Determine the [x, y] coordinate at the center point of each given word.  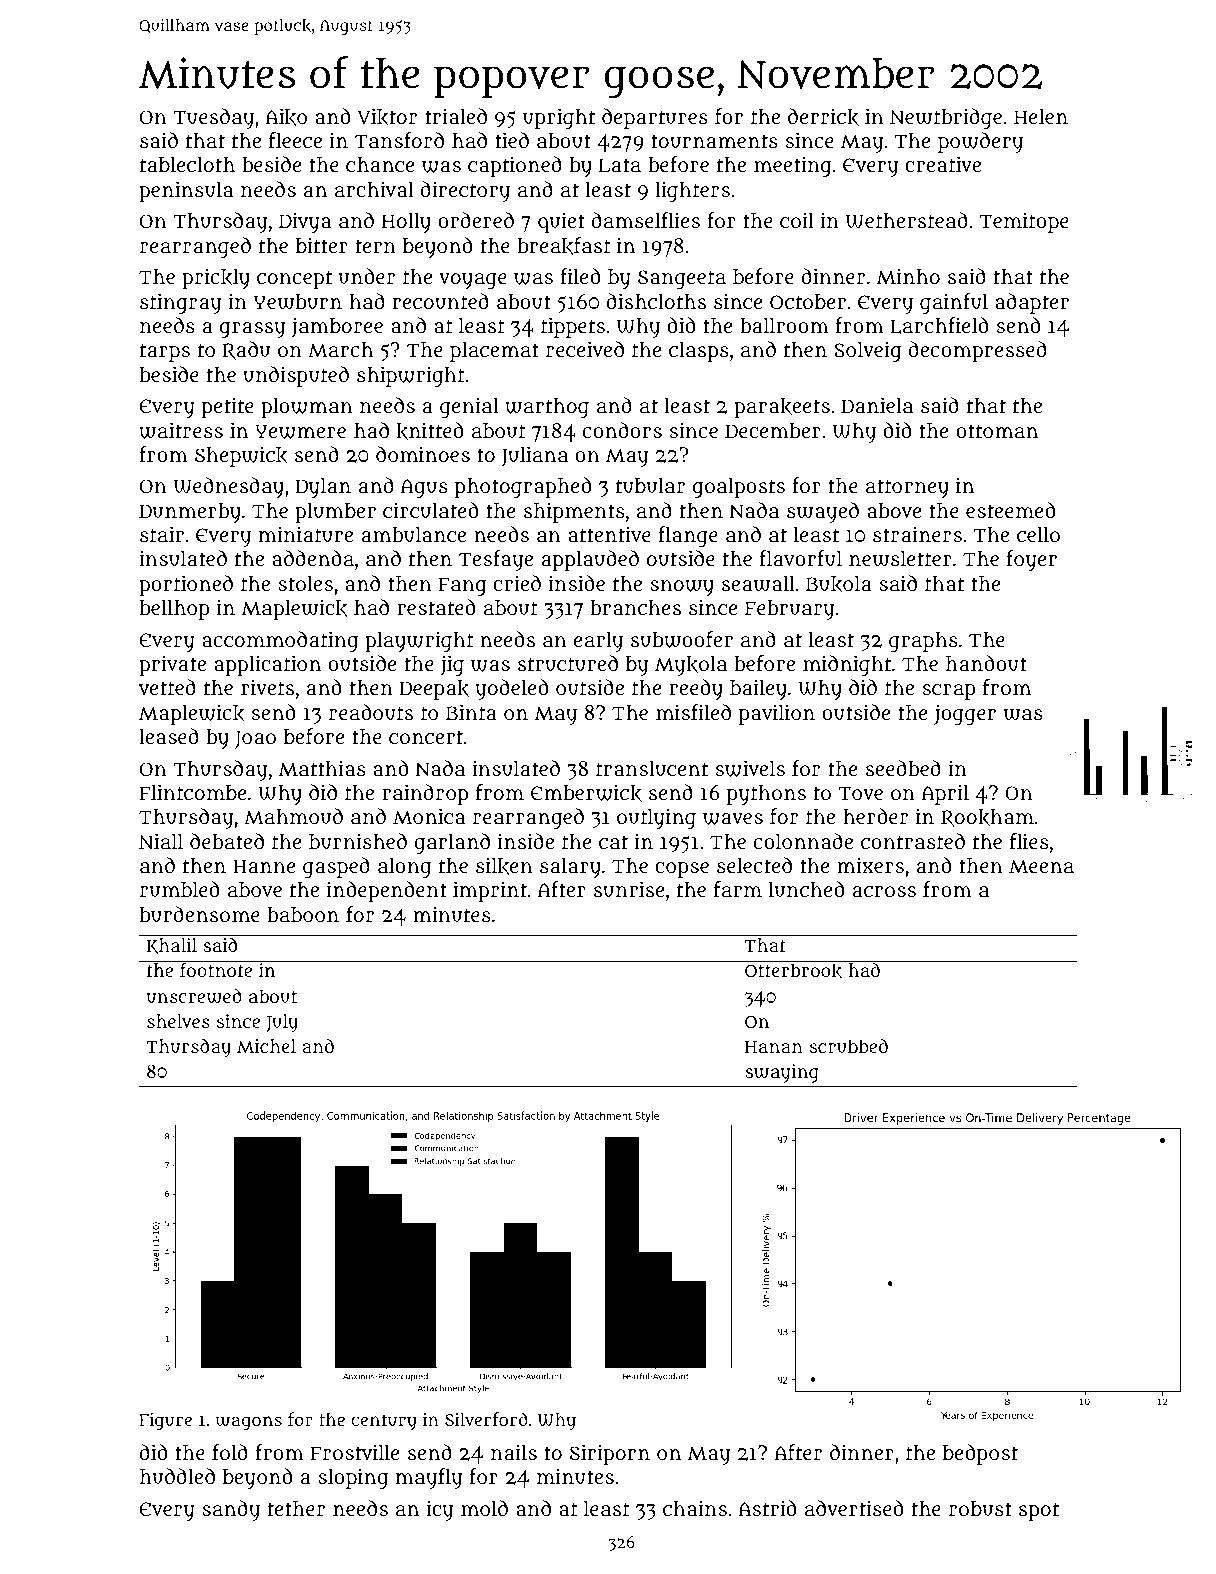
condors [622, 430]
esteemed [1010, 510]
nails [514, 1452]
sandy [231, 1510]
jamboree [337, 328]
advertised [854, 1508]
